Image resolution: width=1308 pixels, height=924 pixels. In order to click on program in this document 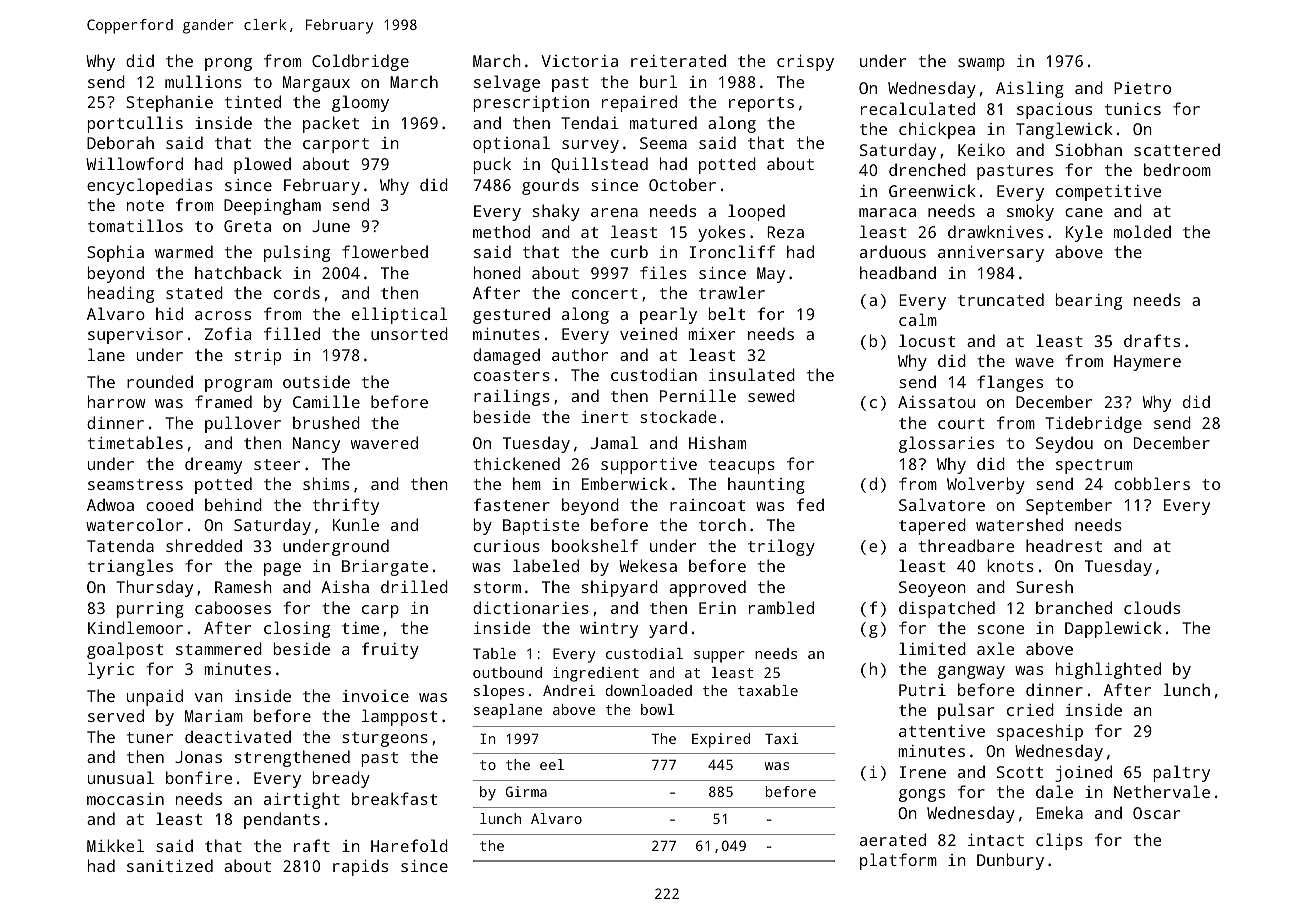, I will do `click(238, 385)`.
